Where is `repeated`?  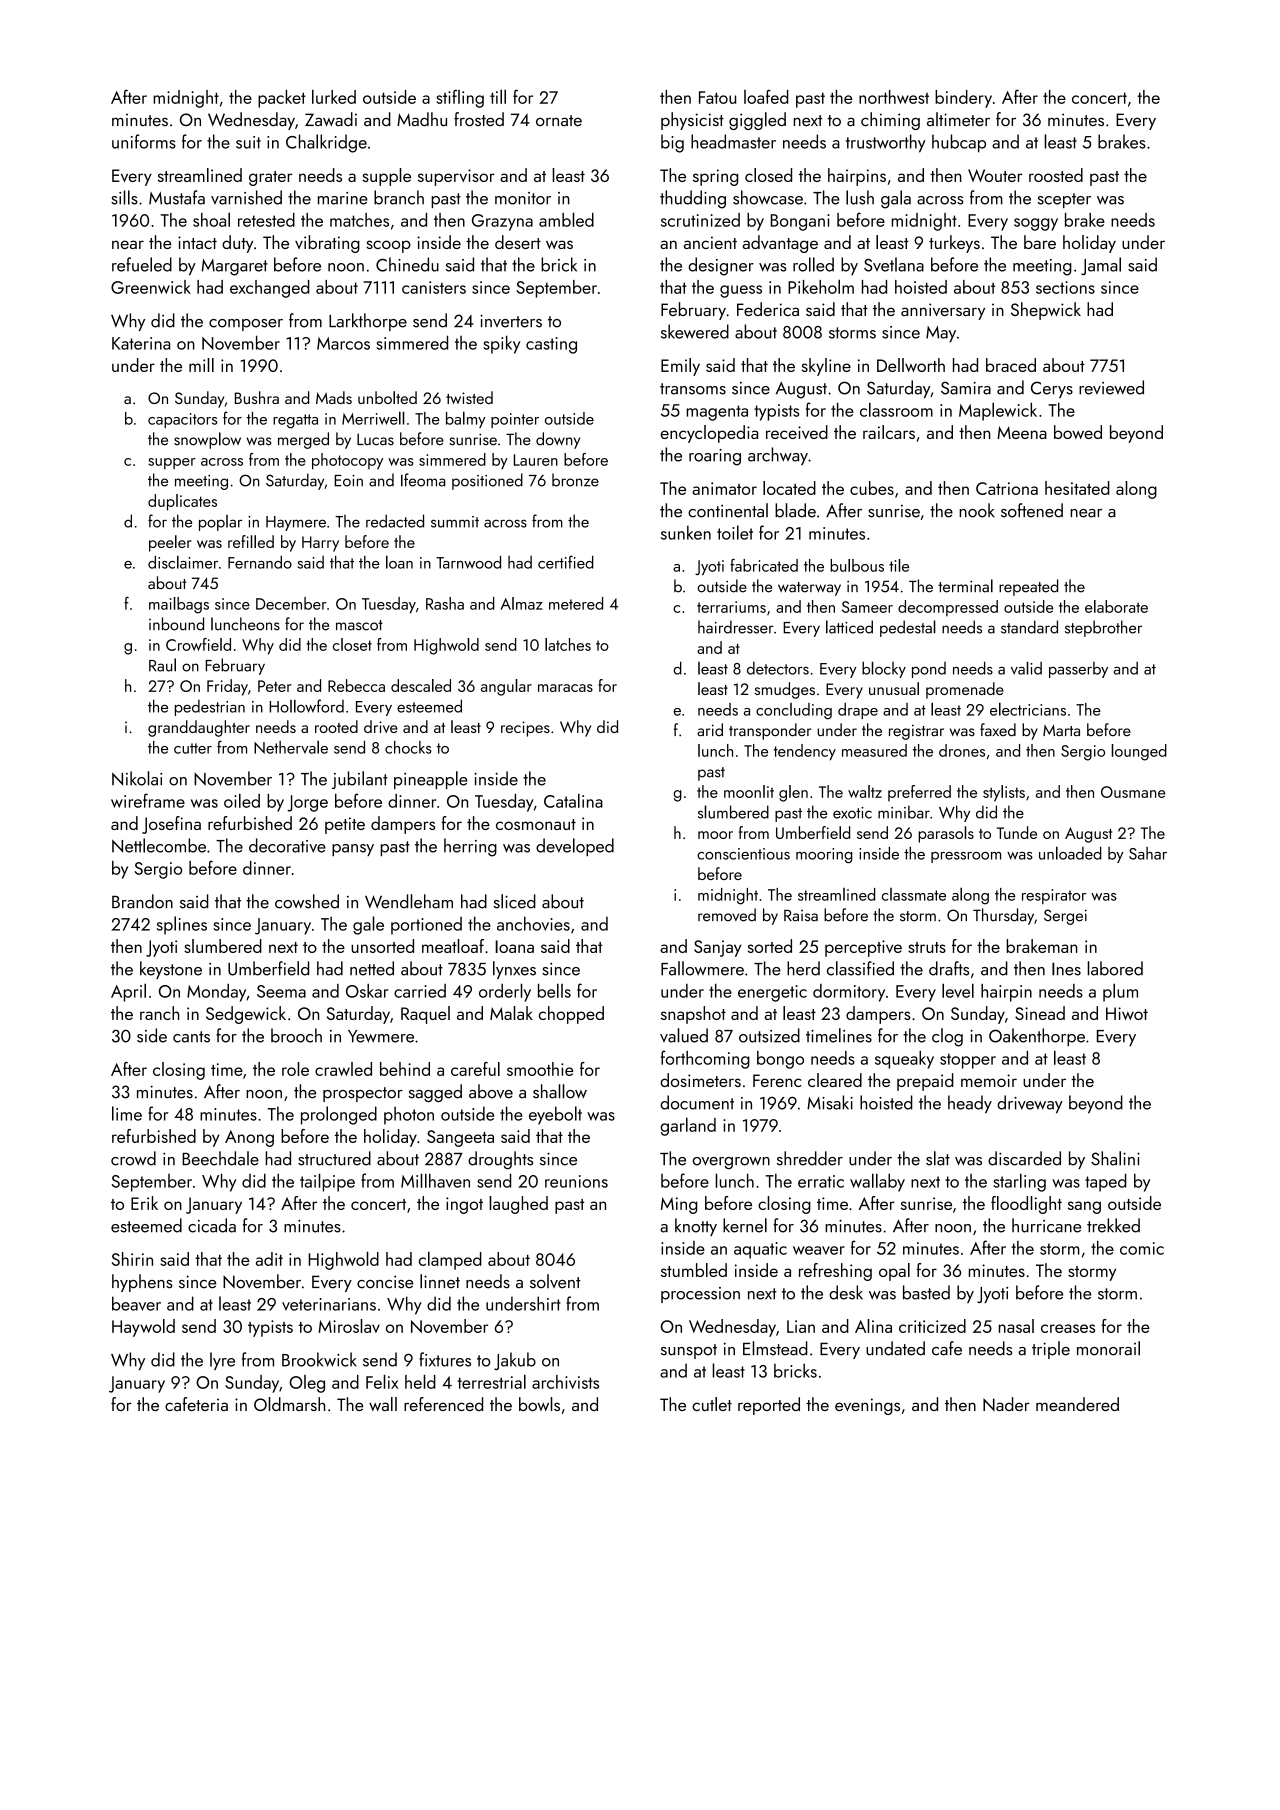
repeated is located at coordinates (1028, 587).
